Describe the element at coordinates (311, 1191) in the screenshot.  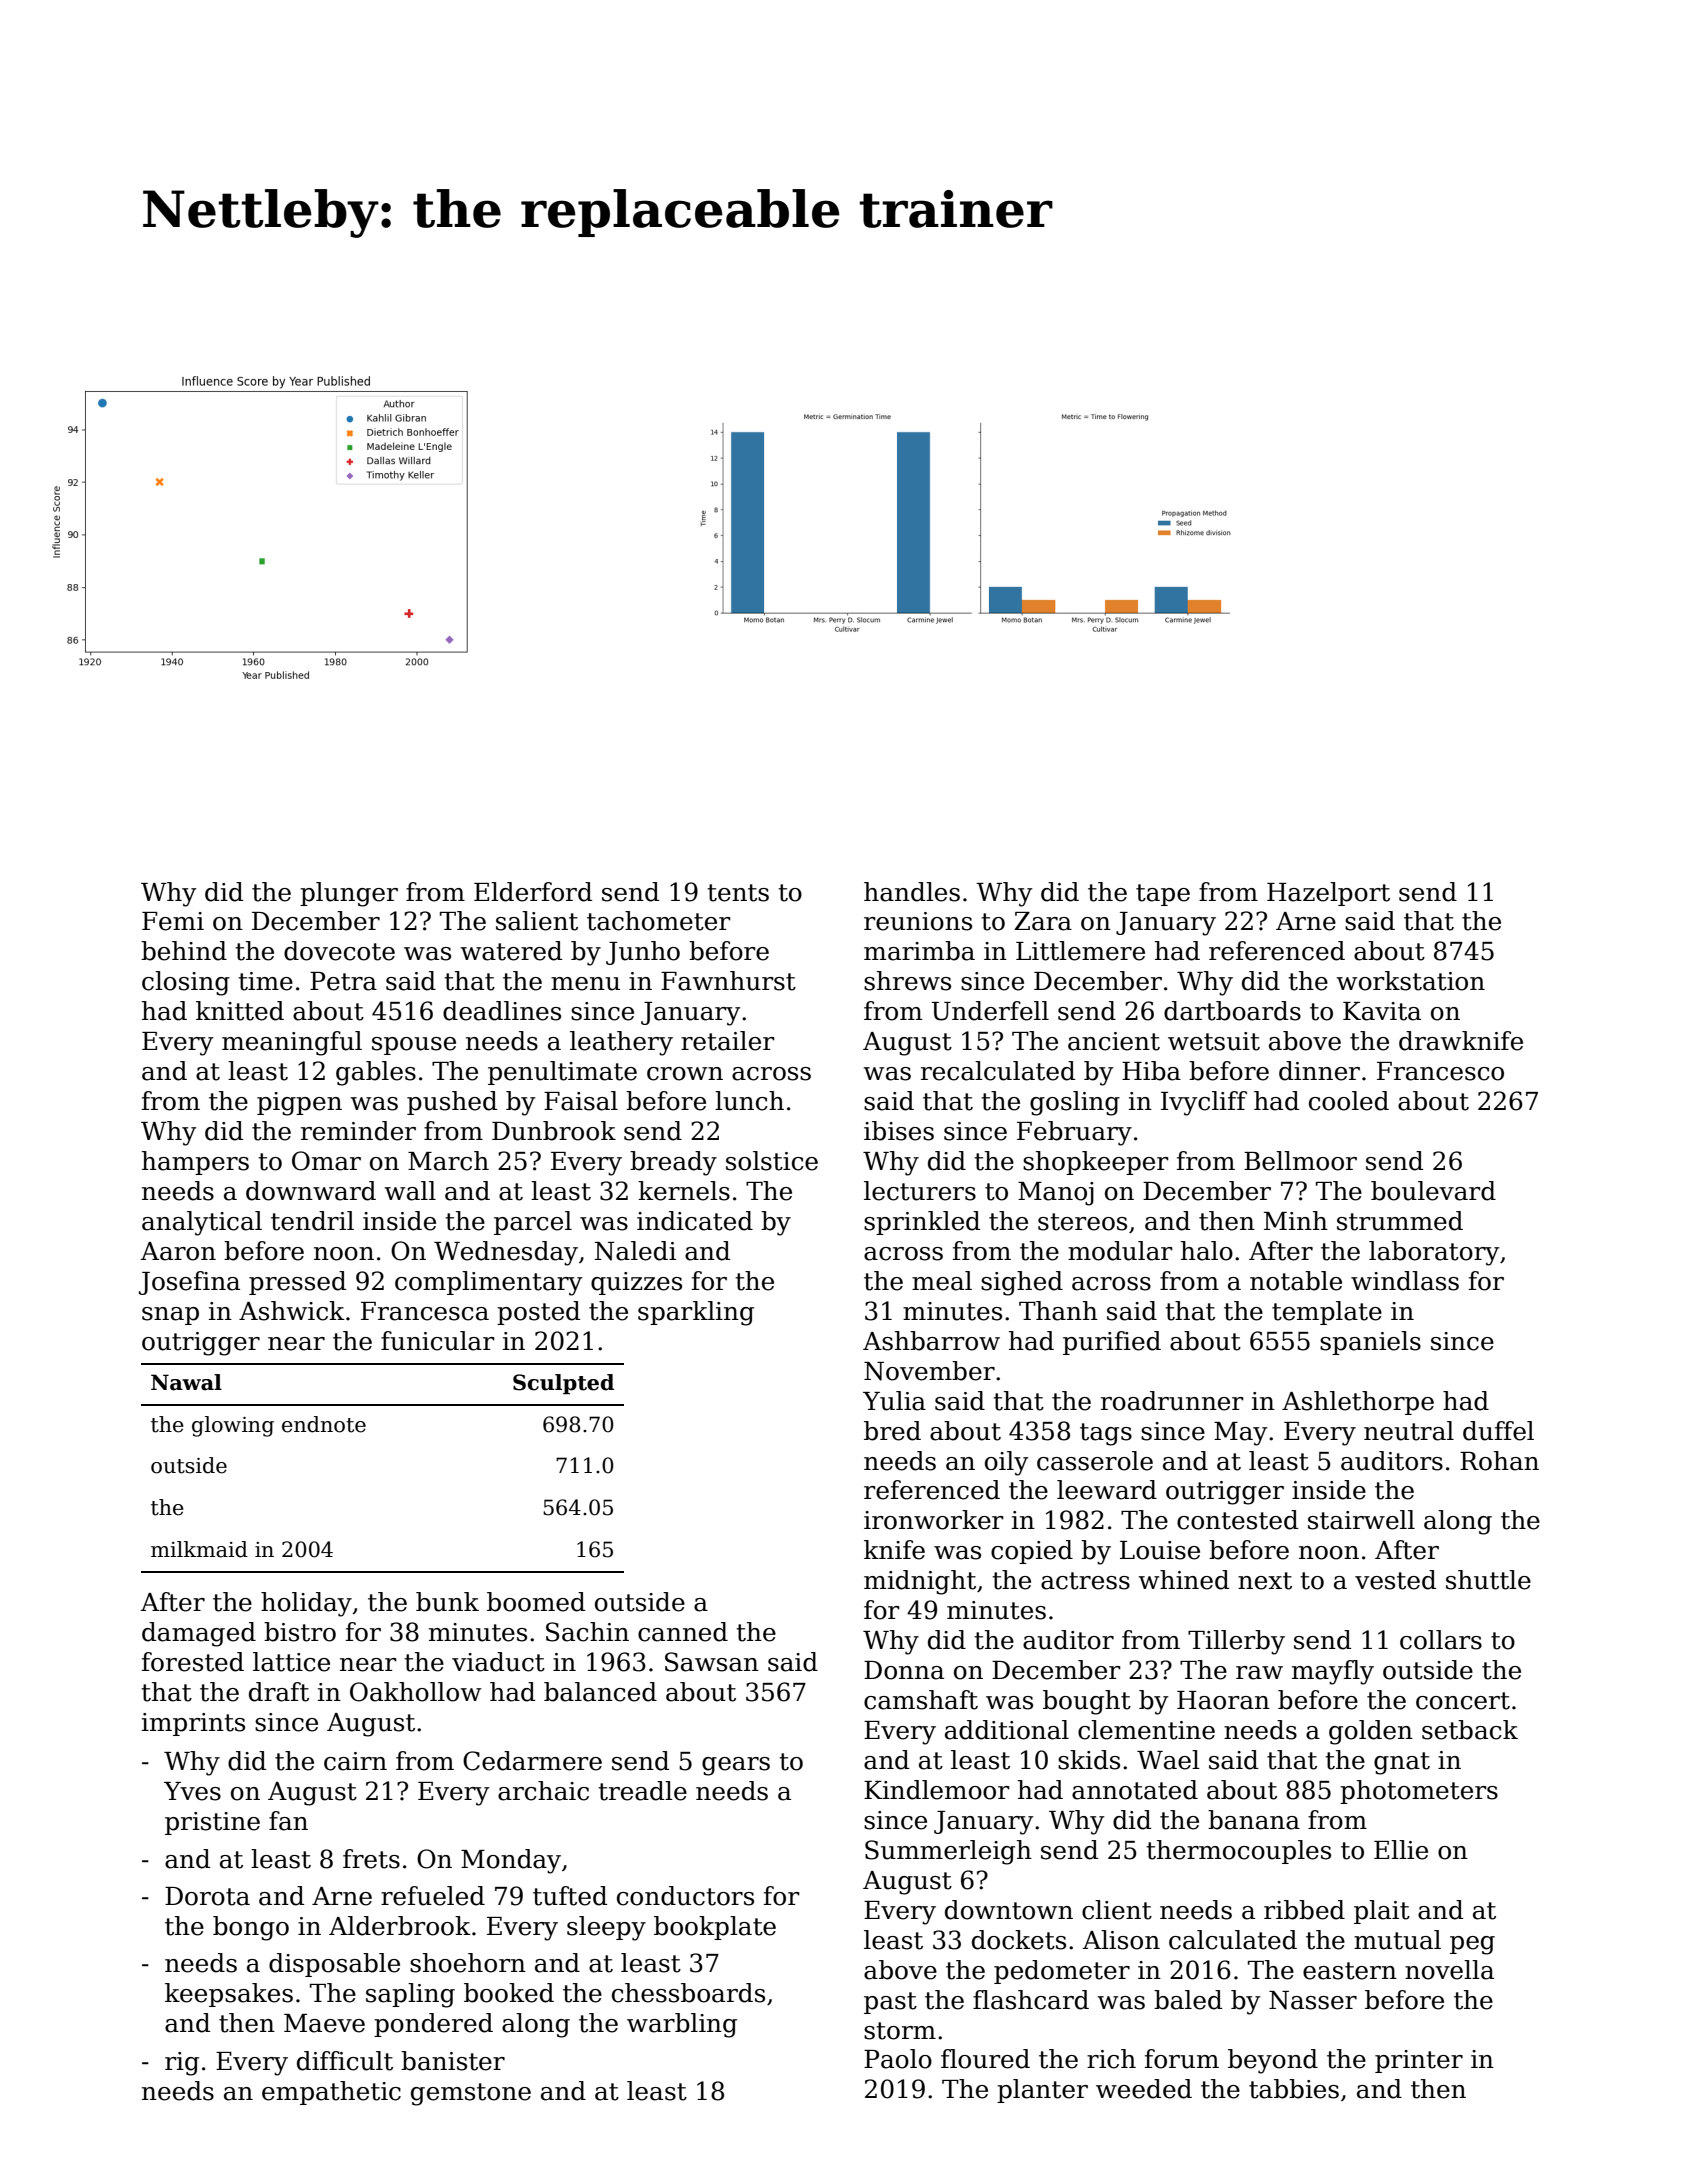
I see `downward` at that location.
